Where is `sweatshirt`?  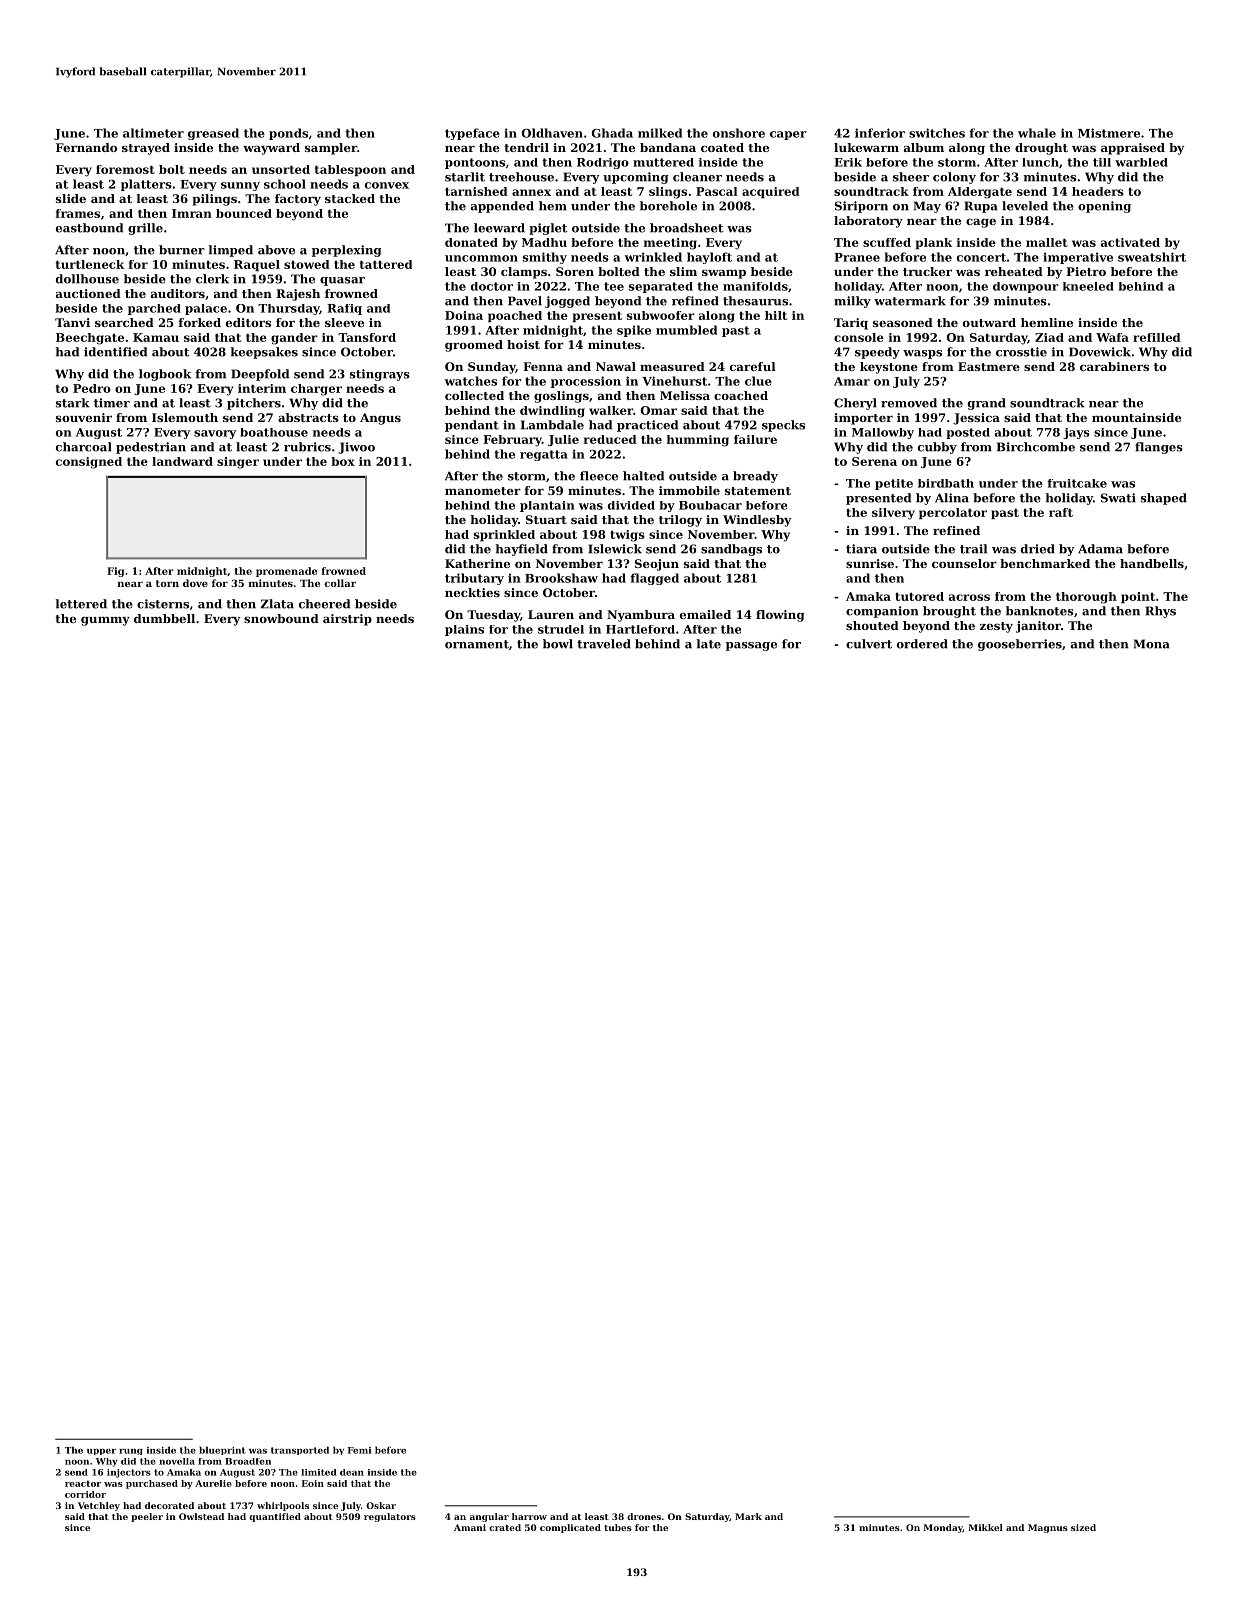
sweatshirt is located at coordinates (1152, 257).
